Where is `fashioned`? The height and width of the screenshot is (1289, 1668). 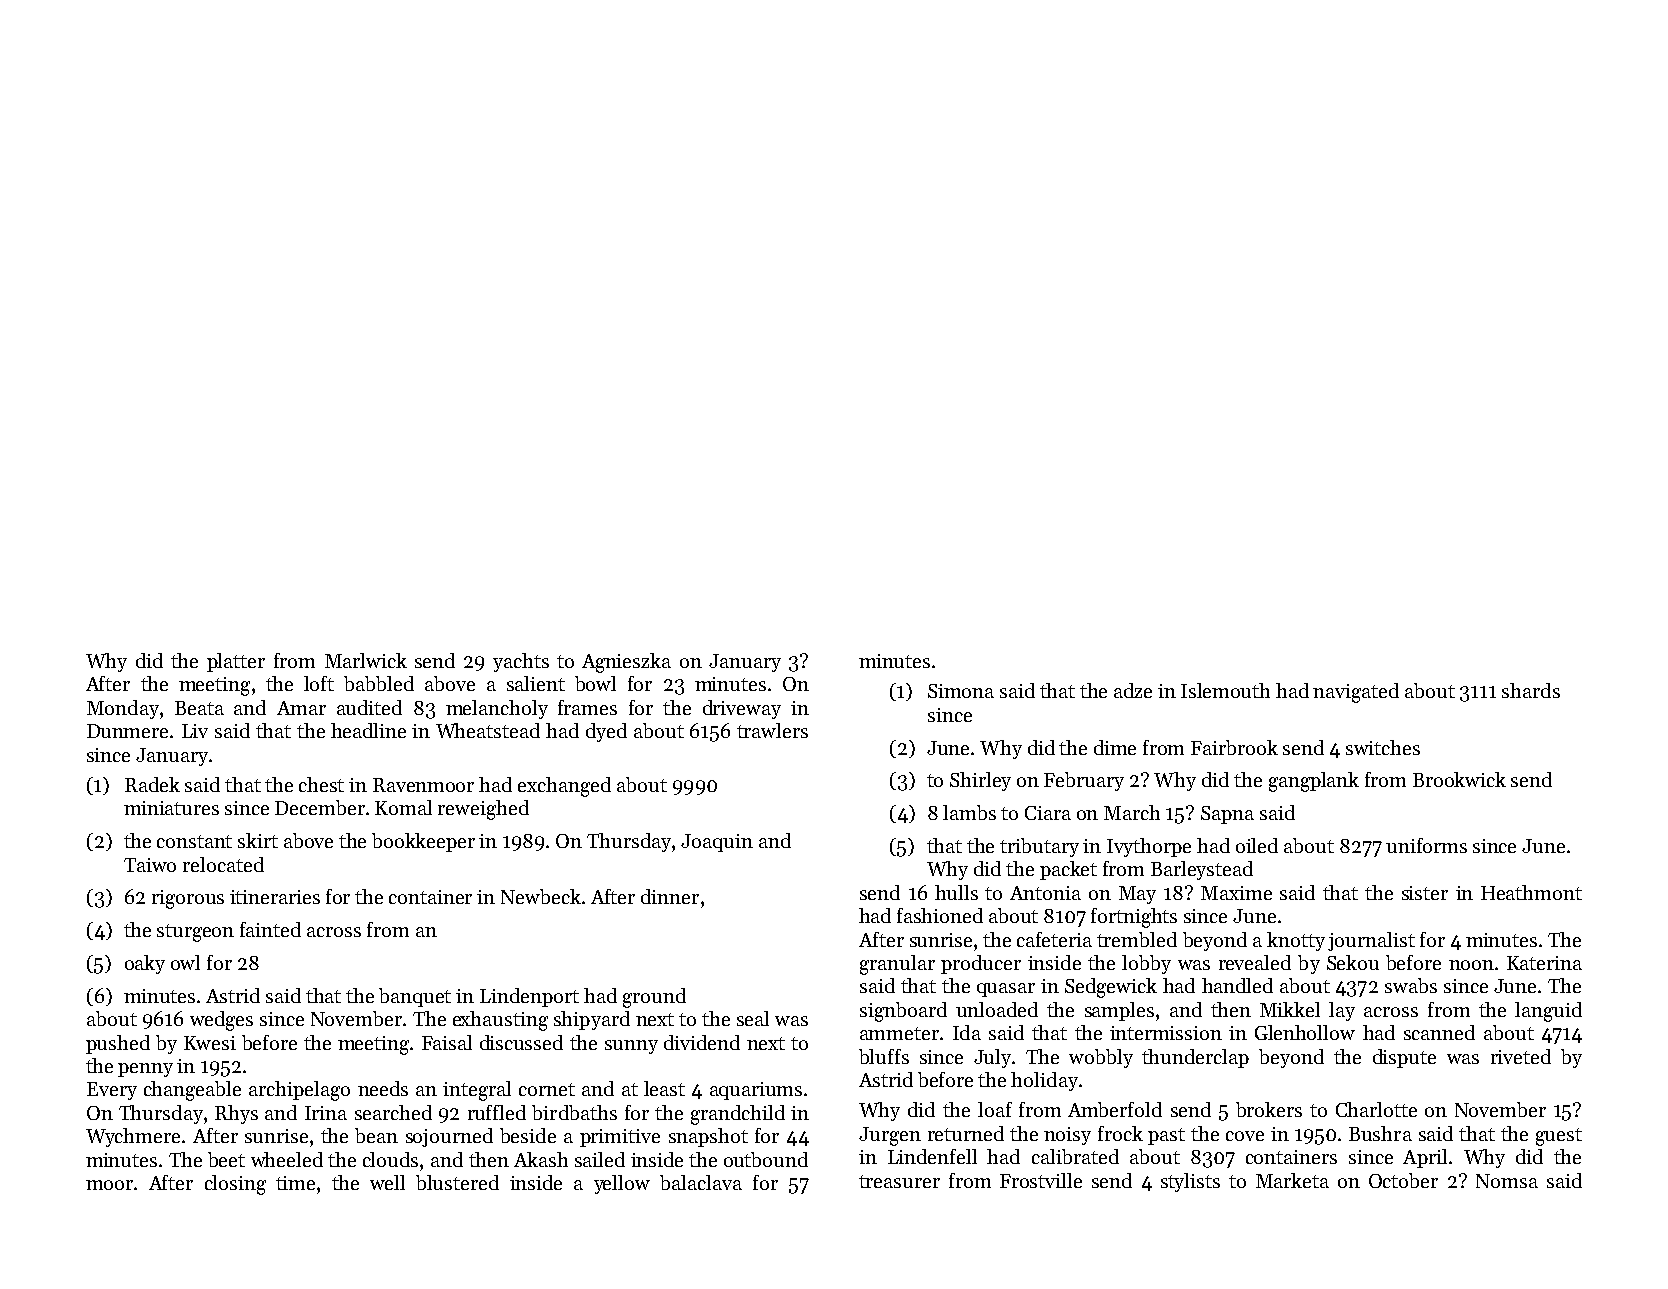
fashioned is located at coordinates (940, 915).
